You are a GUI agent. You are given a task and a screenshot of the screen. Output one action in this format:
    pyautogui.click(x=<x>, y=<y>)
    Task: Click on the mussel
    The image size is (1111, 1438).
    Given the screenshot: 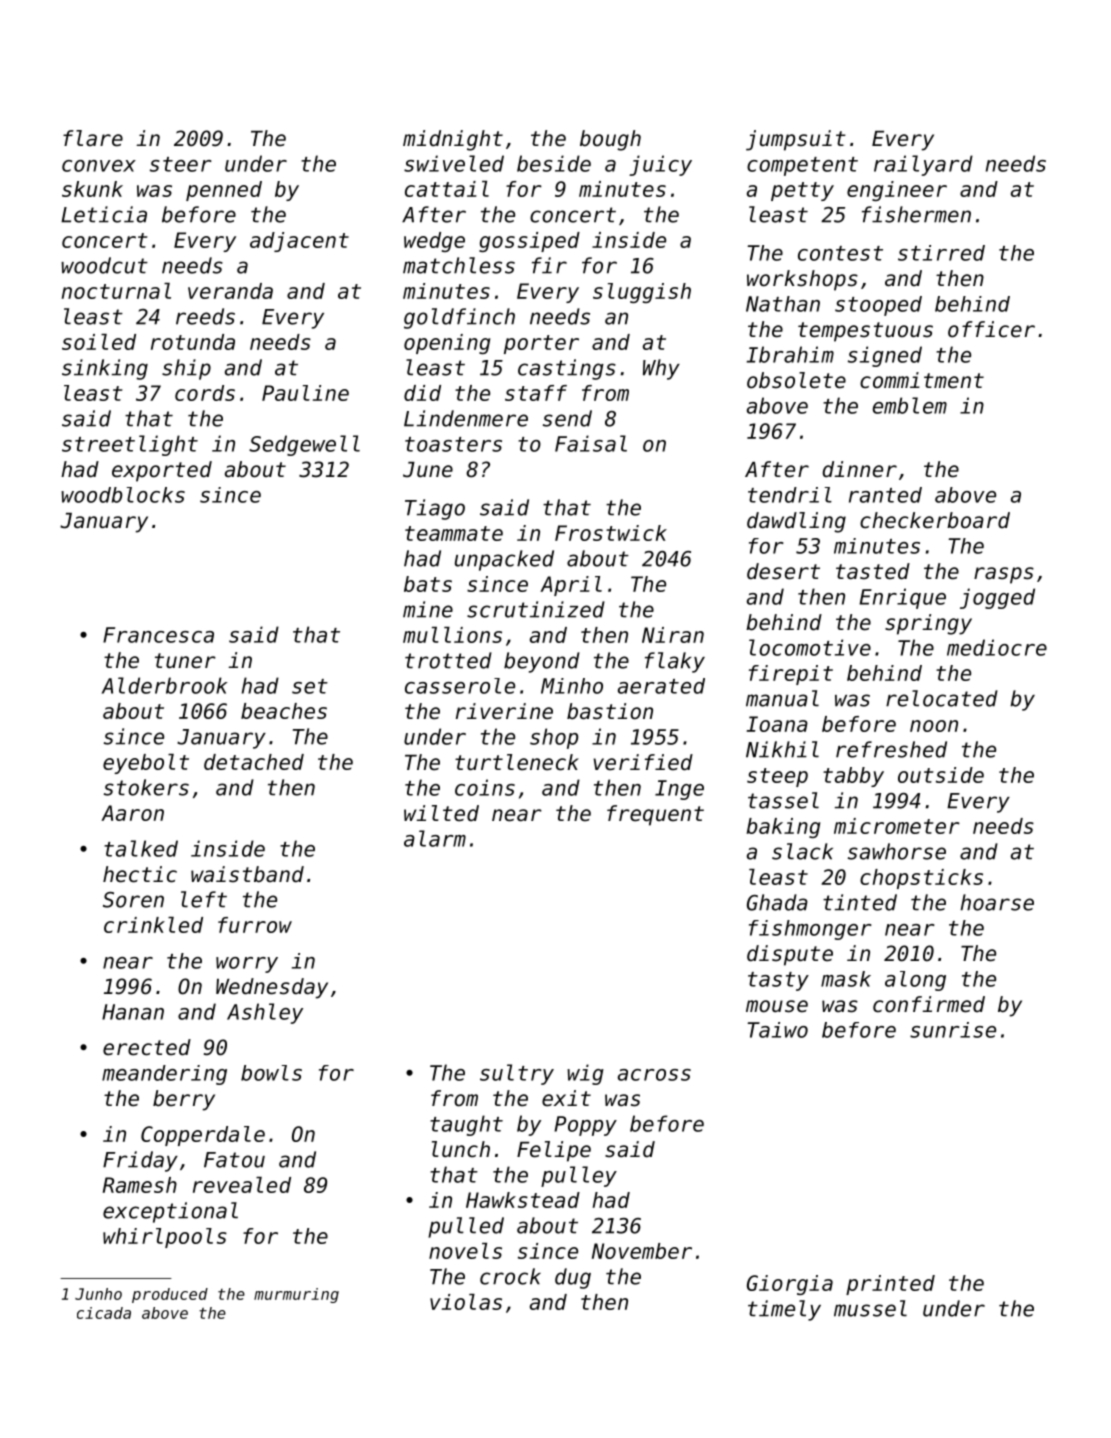 What is the action you would take?
    pyautogui.click(x=870, y=1308)
